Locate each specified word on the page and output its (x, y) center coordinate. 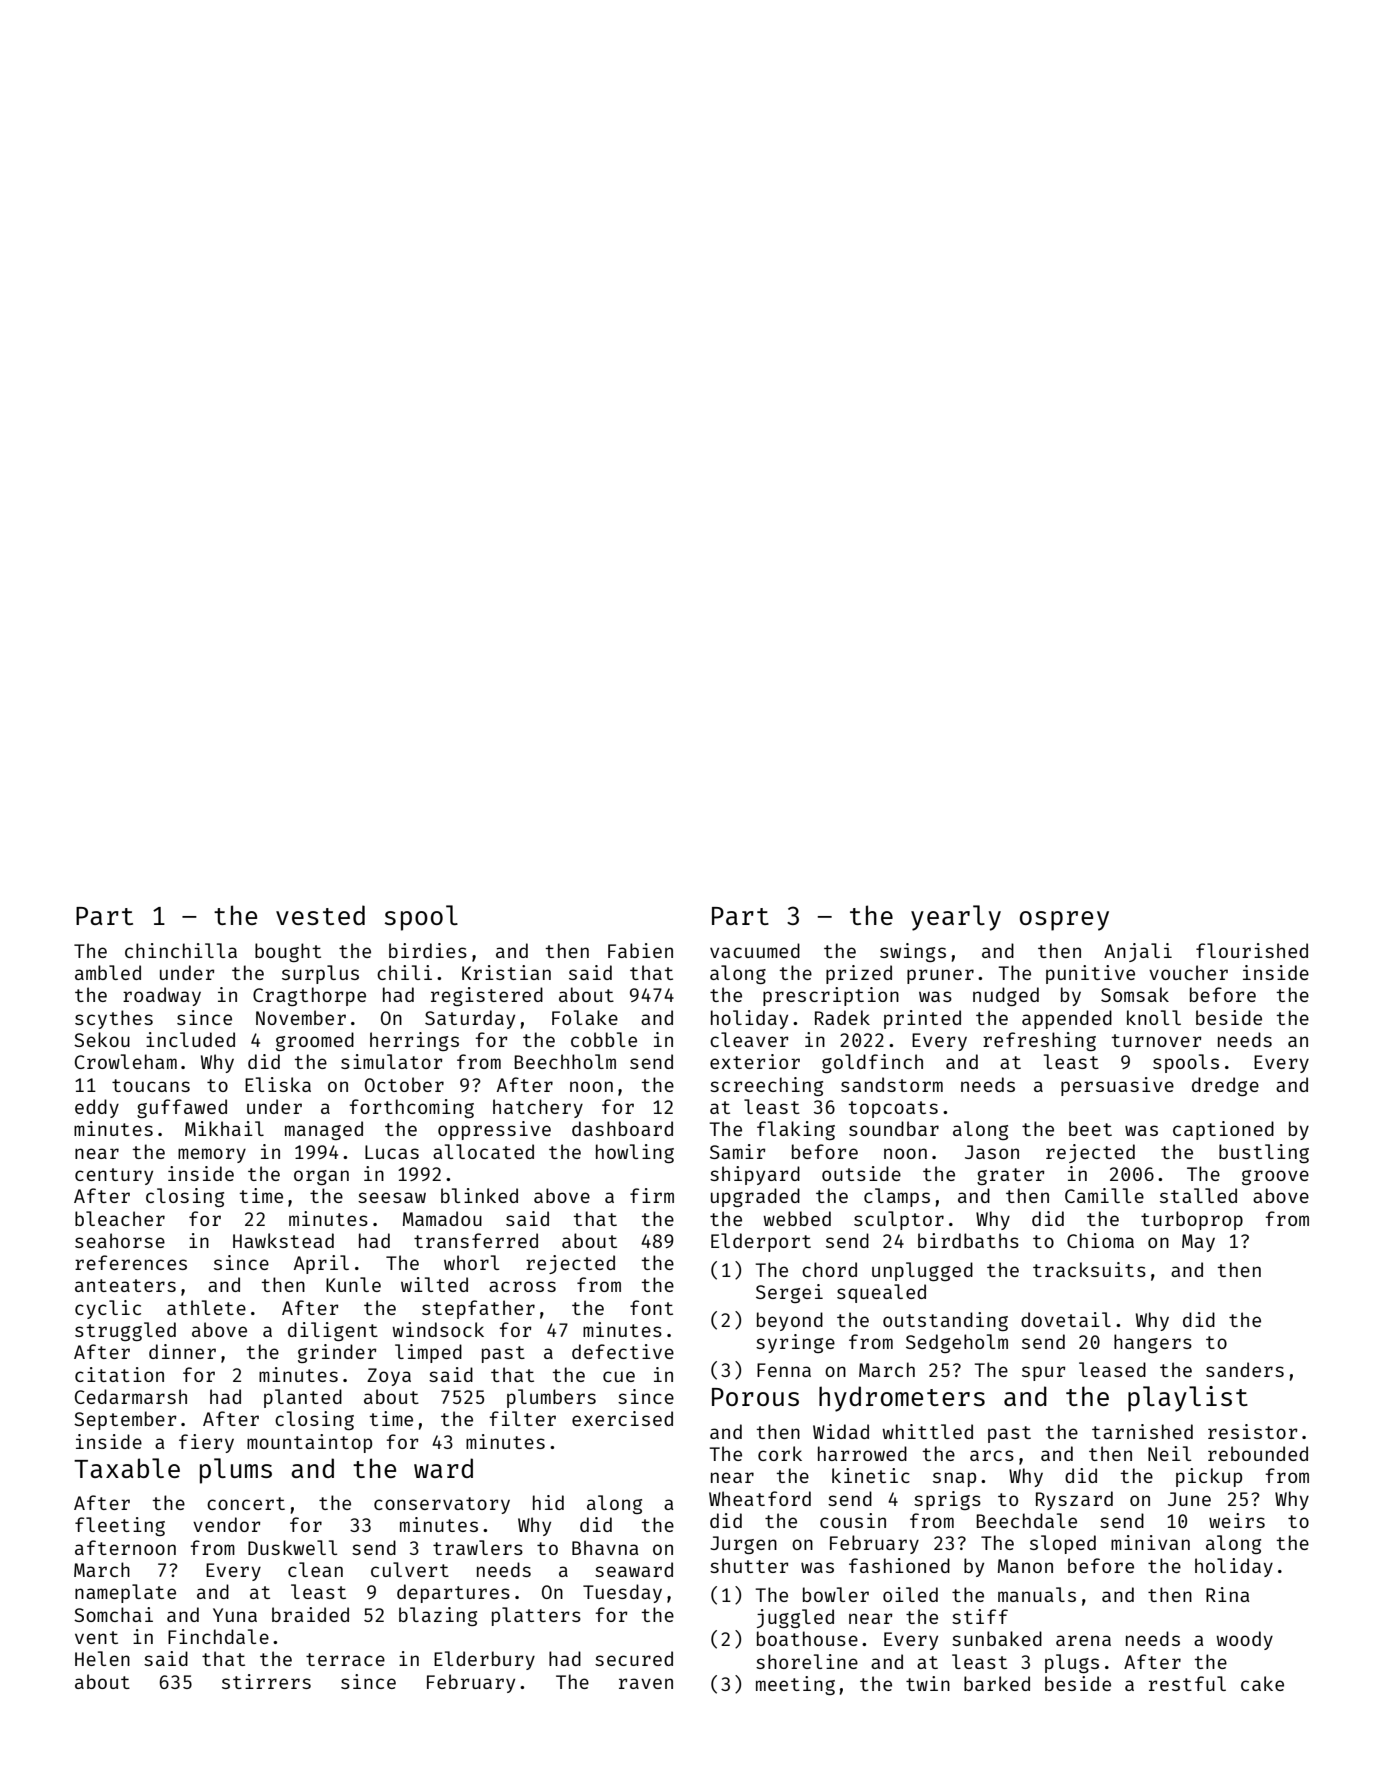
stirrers (266, 1681)
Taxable (127, 1468)
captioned (1223, 1130)
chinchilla (181, 950)
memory (212, 1155)
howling (635, 1153)
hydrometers (902, 1399)
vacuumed (755, 950)
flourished (1252, 950)
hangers (1153, 1343)
